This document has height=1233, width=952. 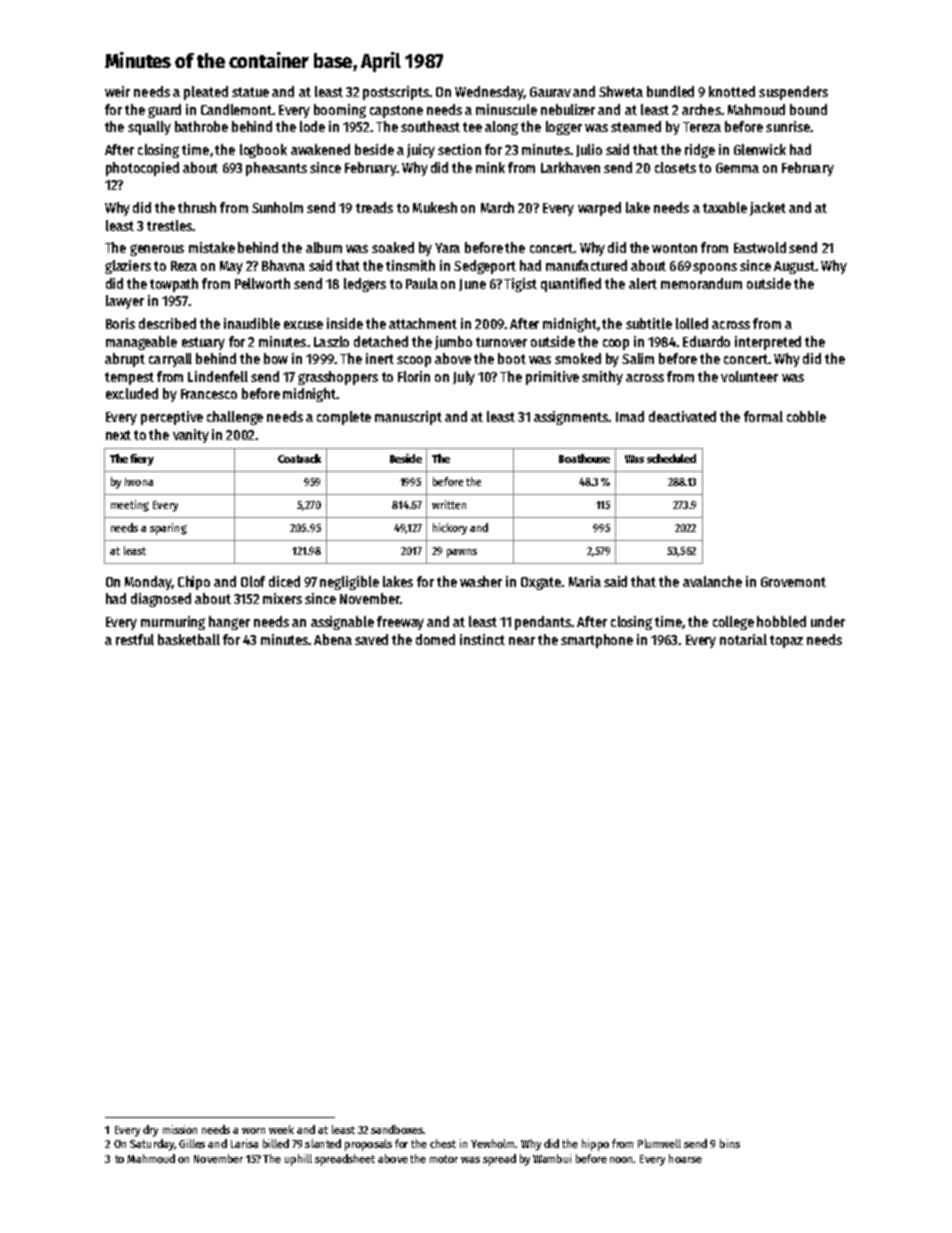 What do you see at coordinates (706, 341) in the document?
I see `Eduardo` at bounding box center [706, 341].
